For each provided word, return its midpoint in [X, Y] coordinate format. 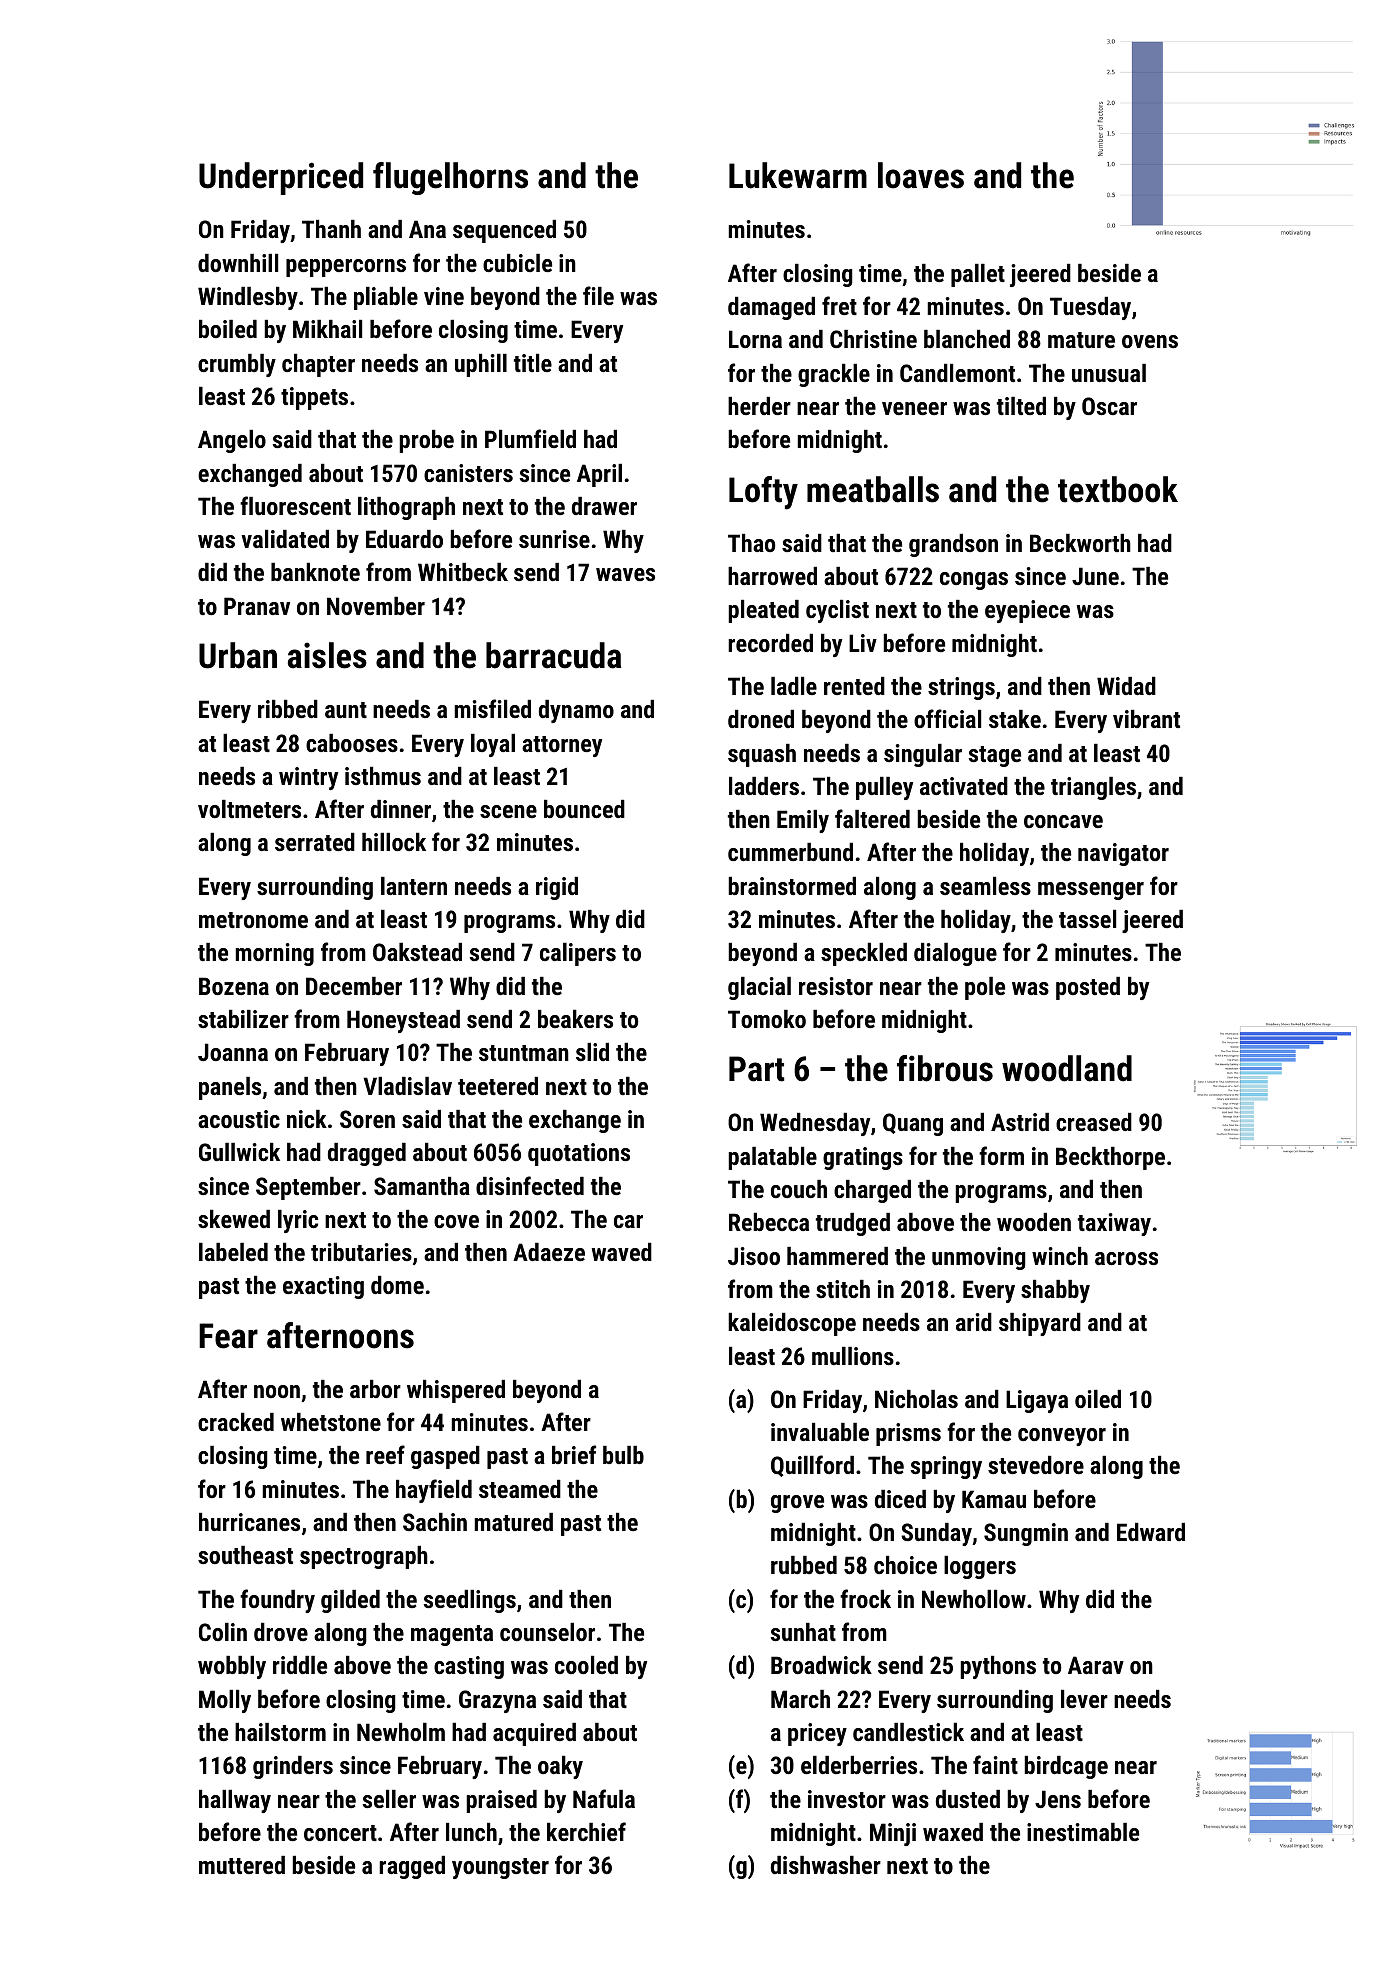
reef [385, 1454]
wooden [1034, 1222]
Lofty [763, 493]
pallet [978, 275]
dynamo [576, 711]
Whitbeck [463, 571]
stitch [843, 1289]
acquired [534, 1734]
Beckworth [1080, 542]
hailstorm [280, 1732]
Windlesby [248, 298]
